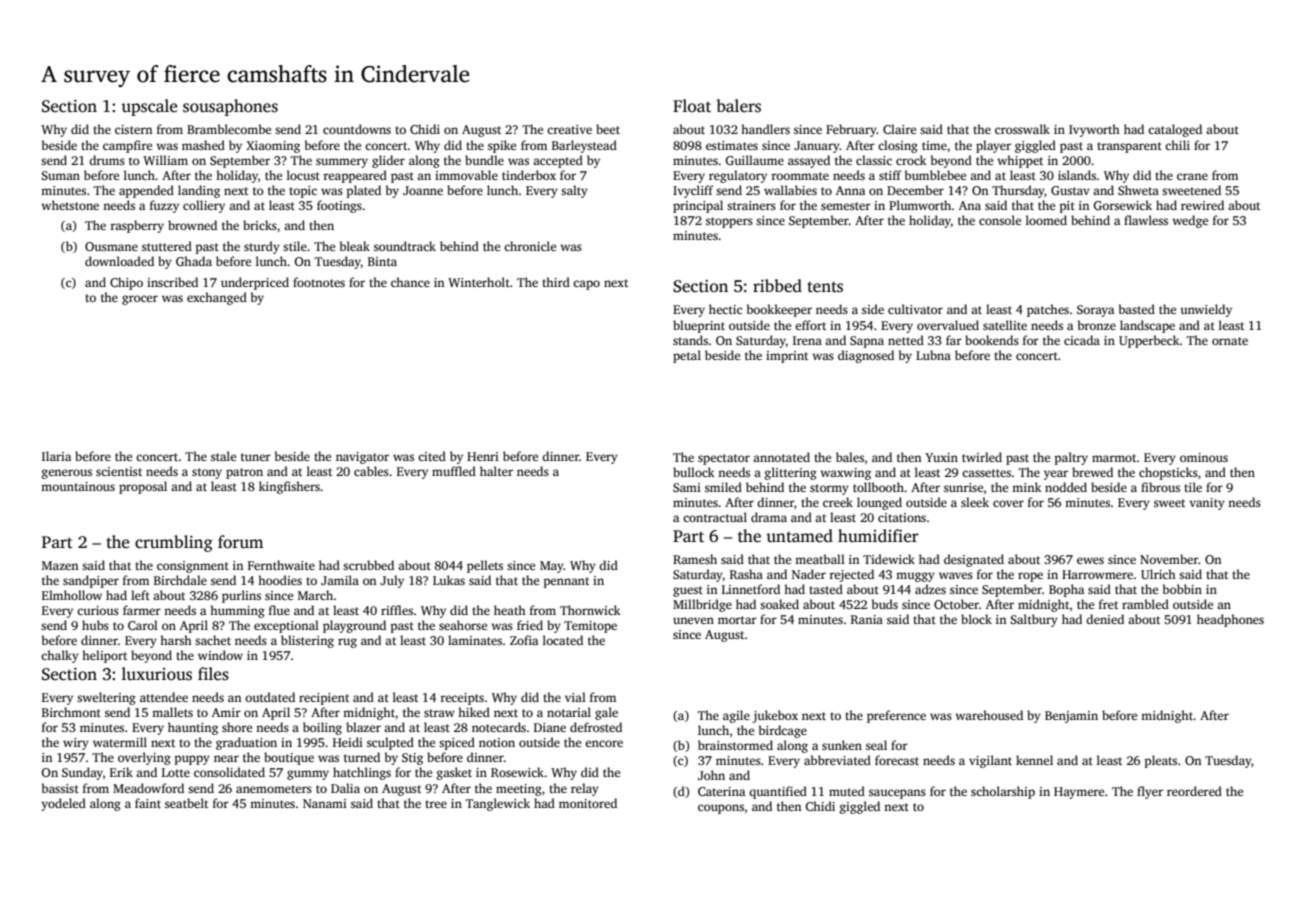 This screenshot has width=1308, height=924. I want to click on puppy, so click(192, 760).
